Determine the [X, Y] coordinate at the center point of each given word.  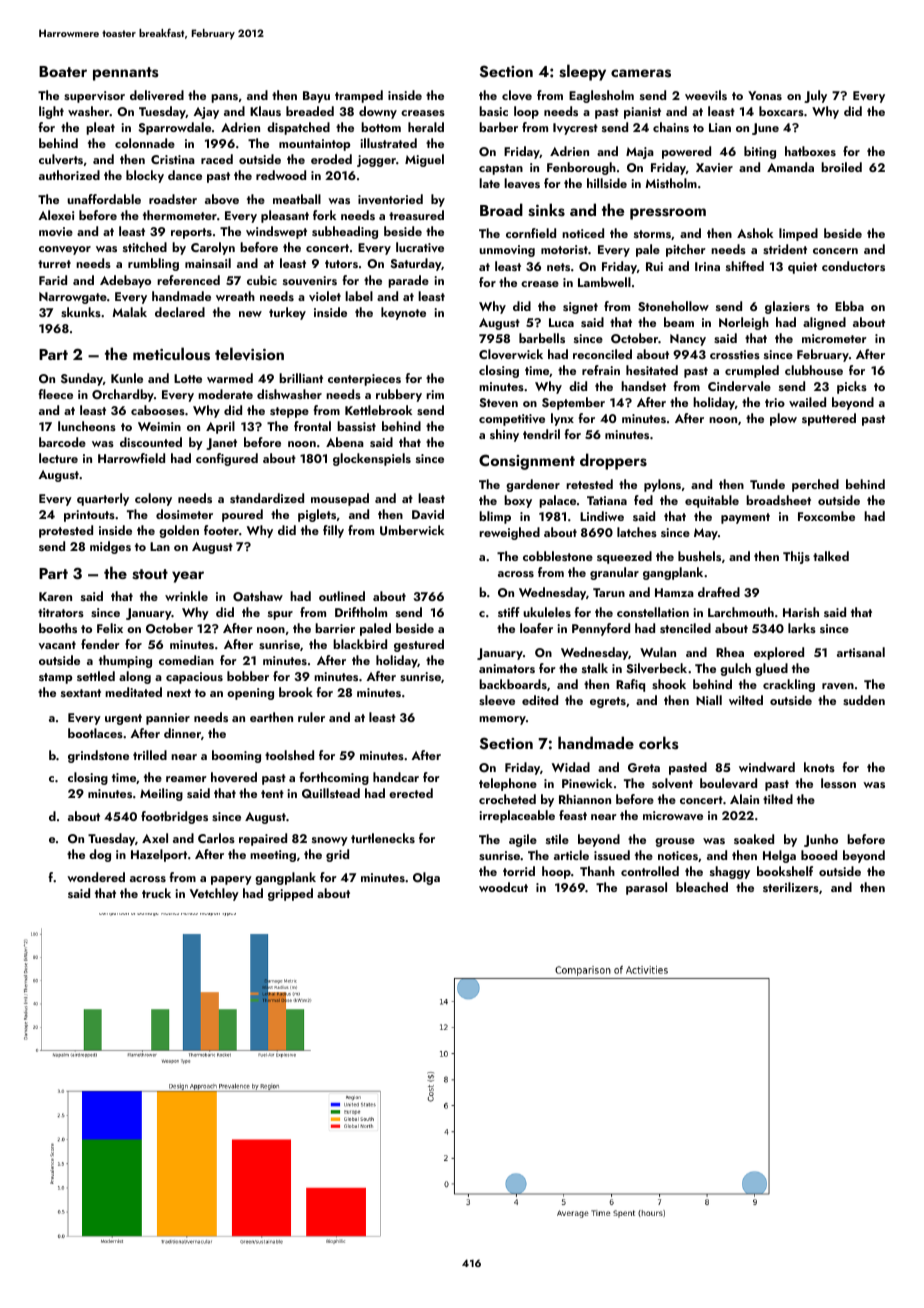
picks [852, 387]
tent [272, 794]
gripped [290, 894]
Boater [63, 71]
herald [426, 127]
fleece [56, 394]
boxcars [781, 111]
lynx [562, 419]
